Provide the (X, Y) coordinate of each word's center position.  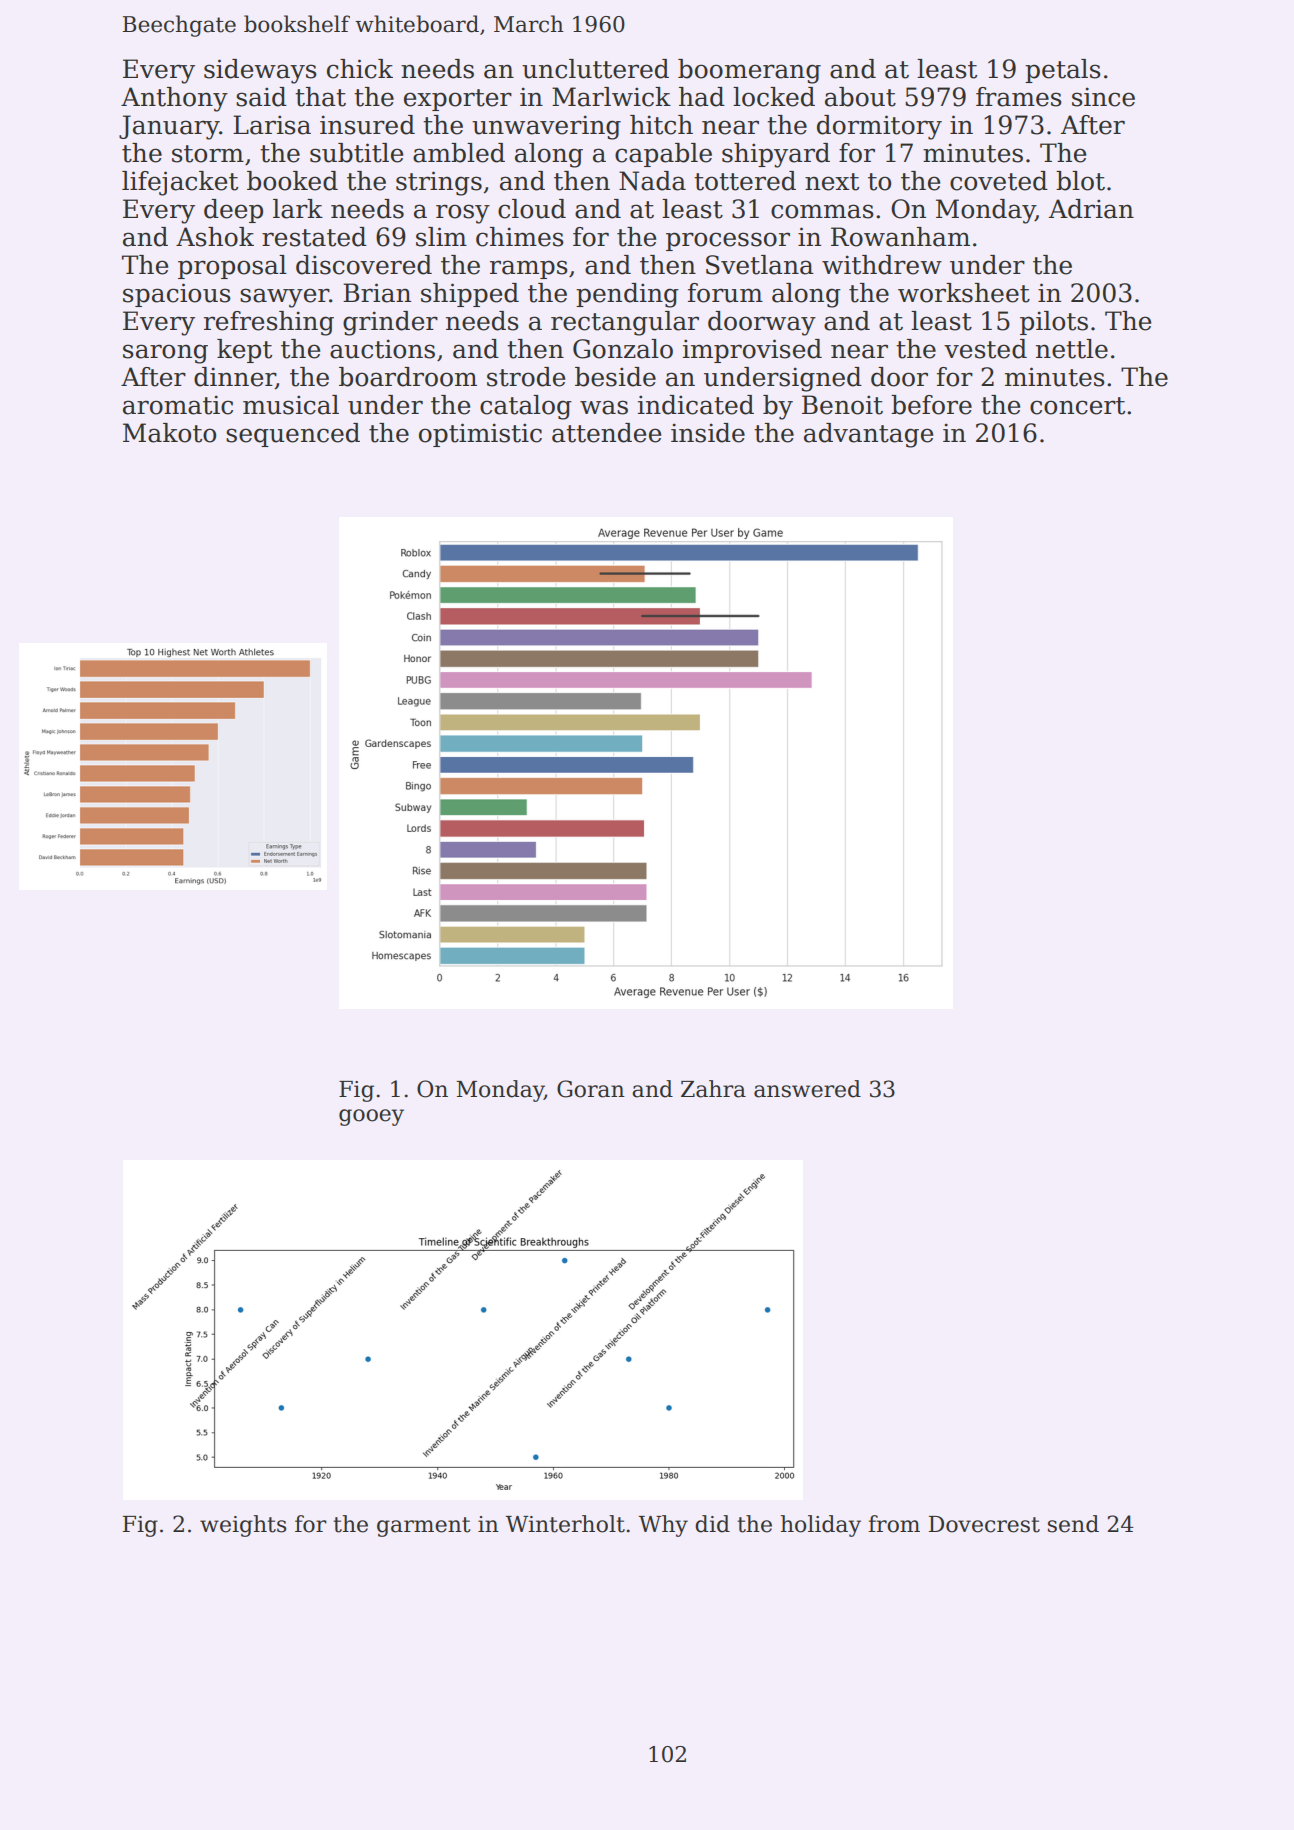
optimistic (480, 435)
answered (807, 1089)
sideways (260, 71)
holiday (820, 1526)
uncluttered (595, 69)
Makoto (169, 433)
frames (1019, 97)
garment (424, 1527)
